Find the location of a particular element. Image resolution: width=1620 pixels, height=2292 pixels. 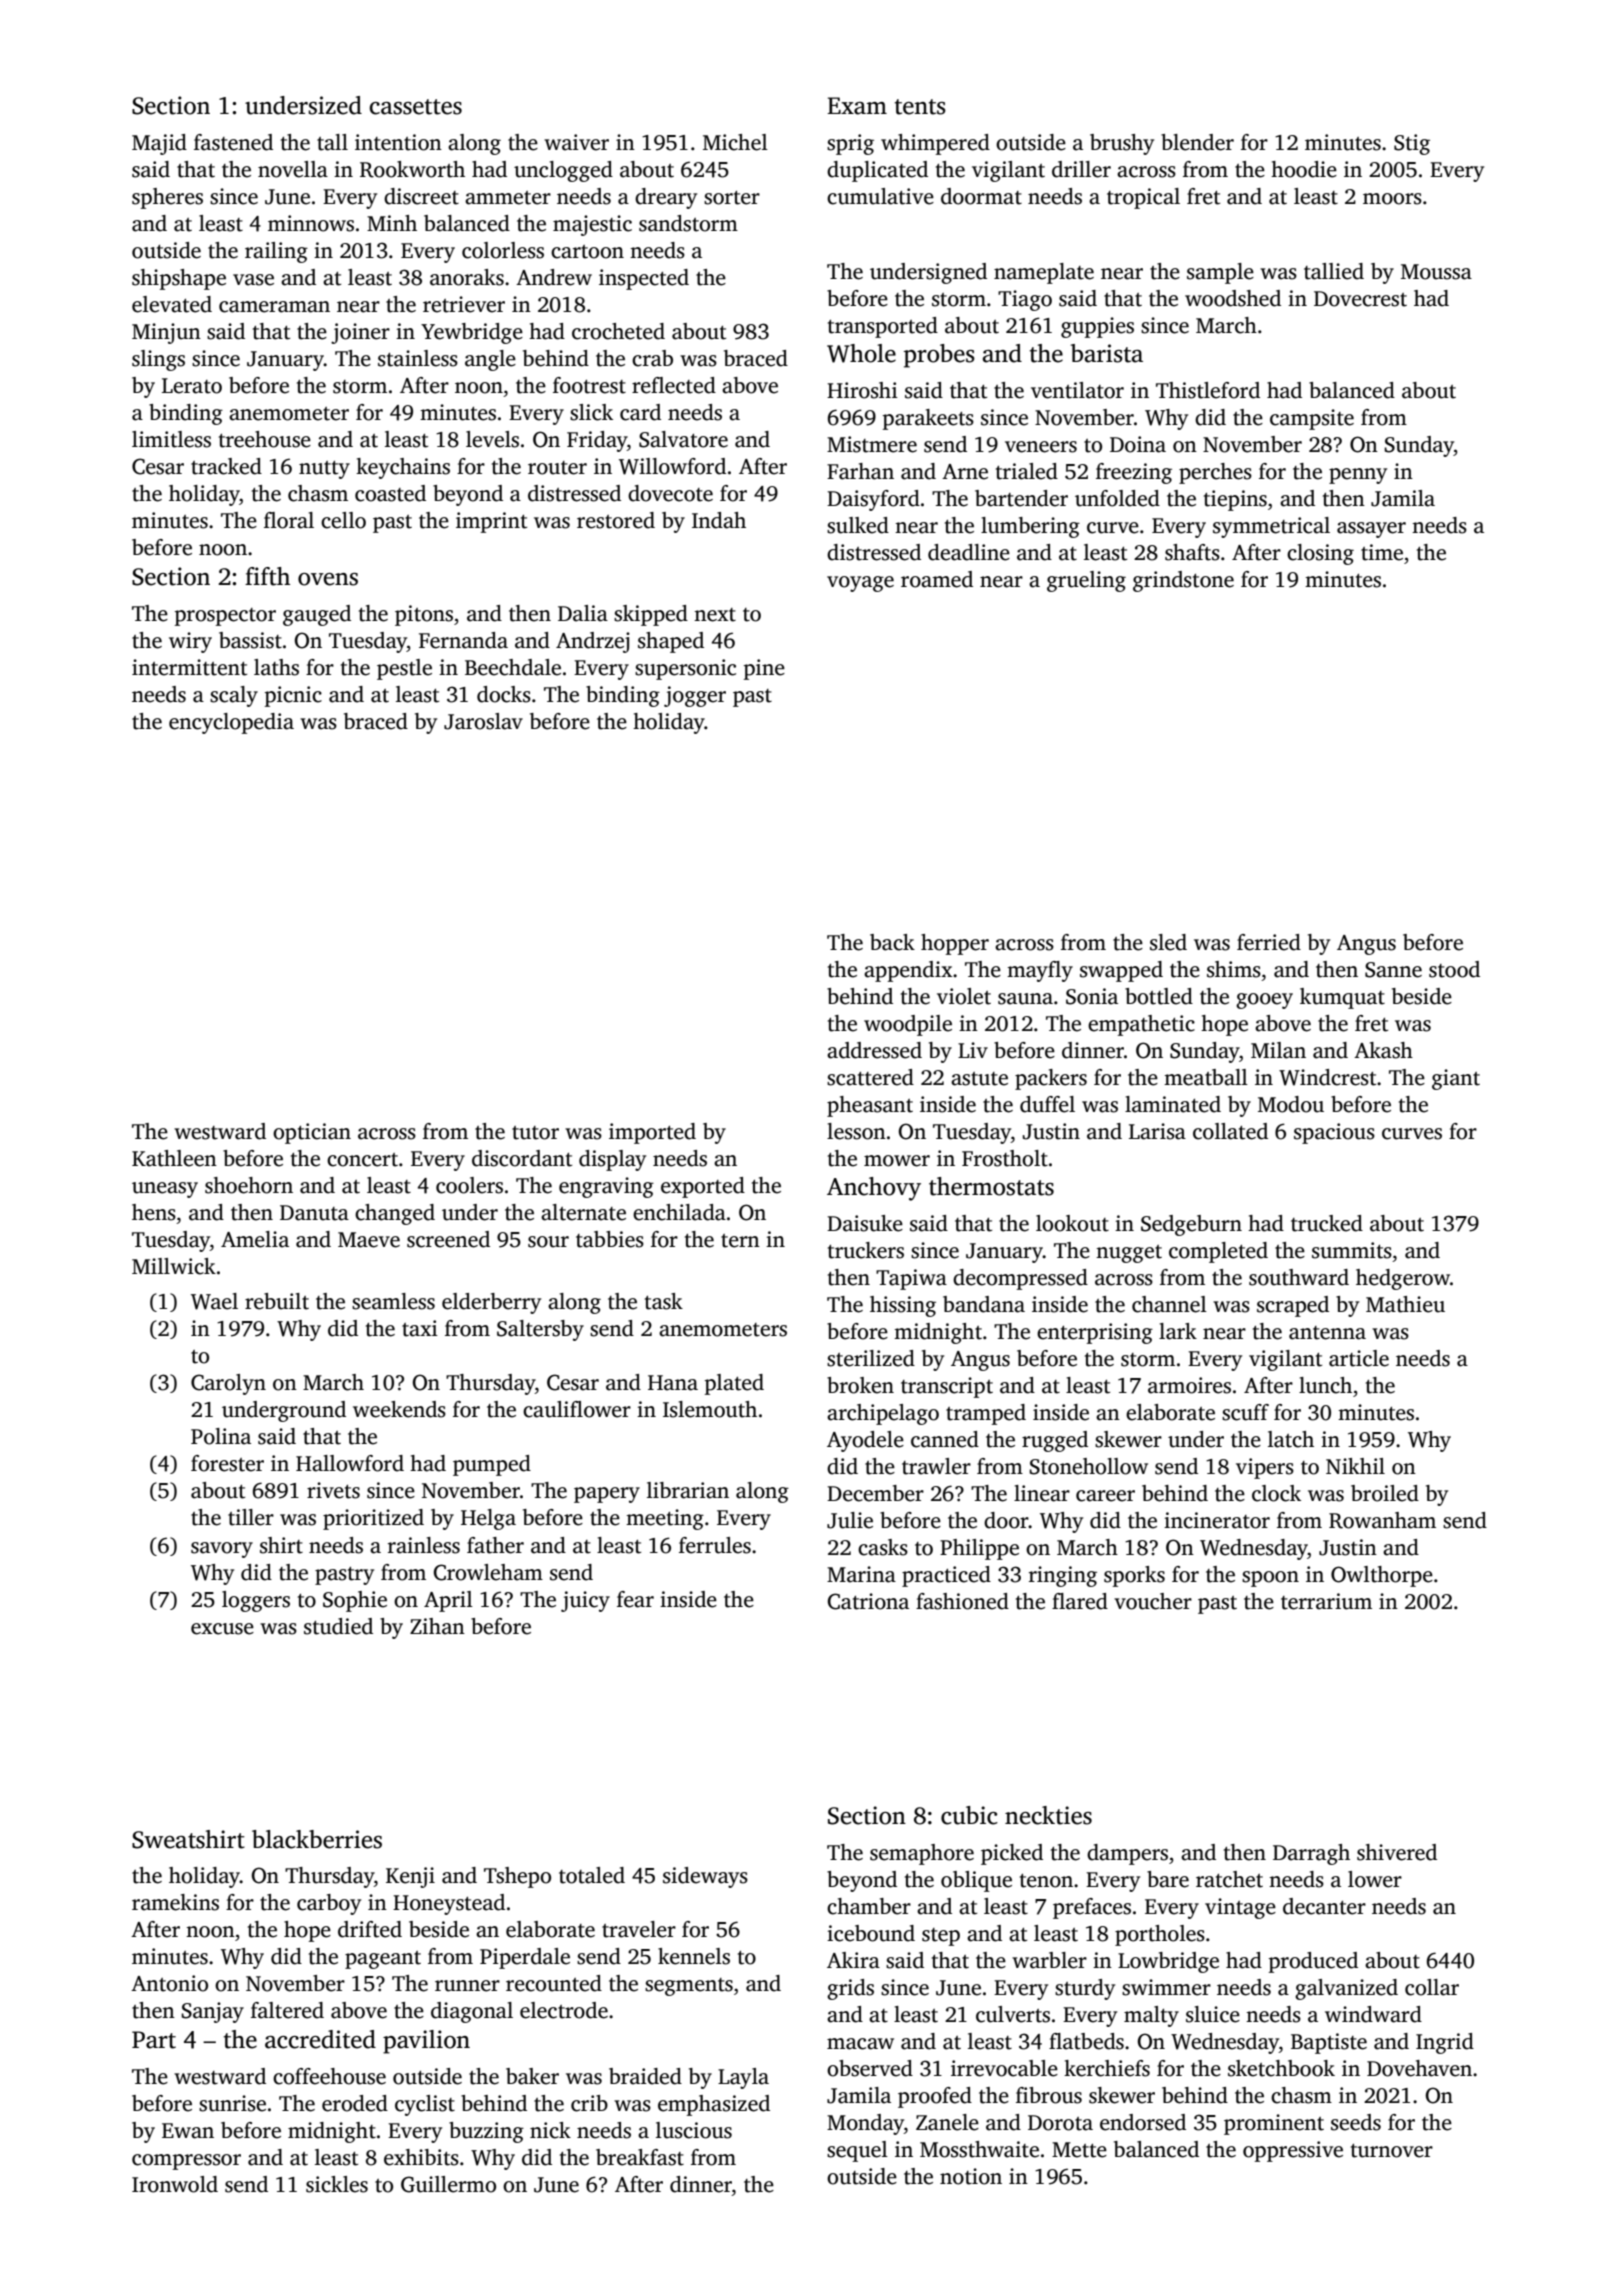

Michel is located at coordinates (735, 142).
